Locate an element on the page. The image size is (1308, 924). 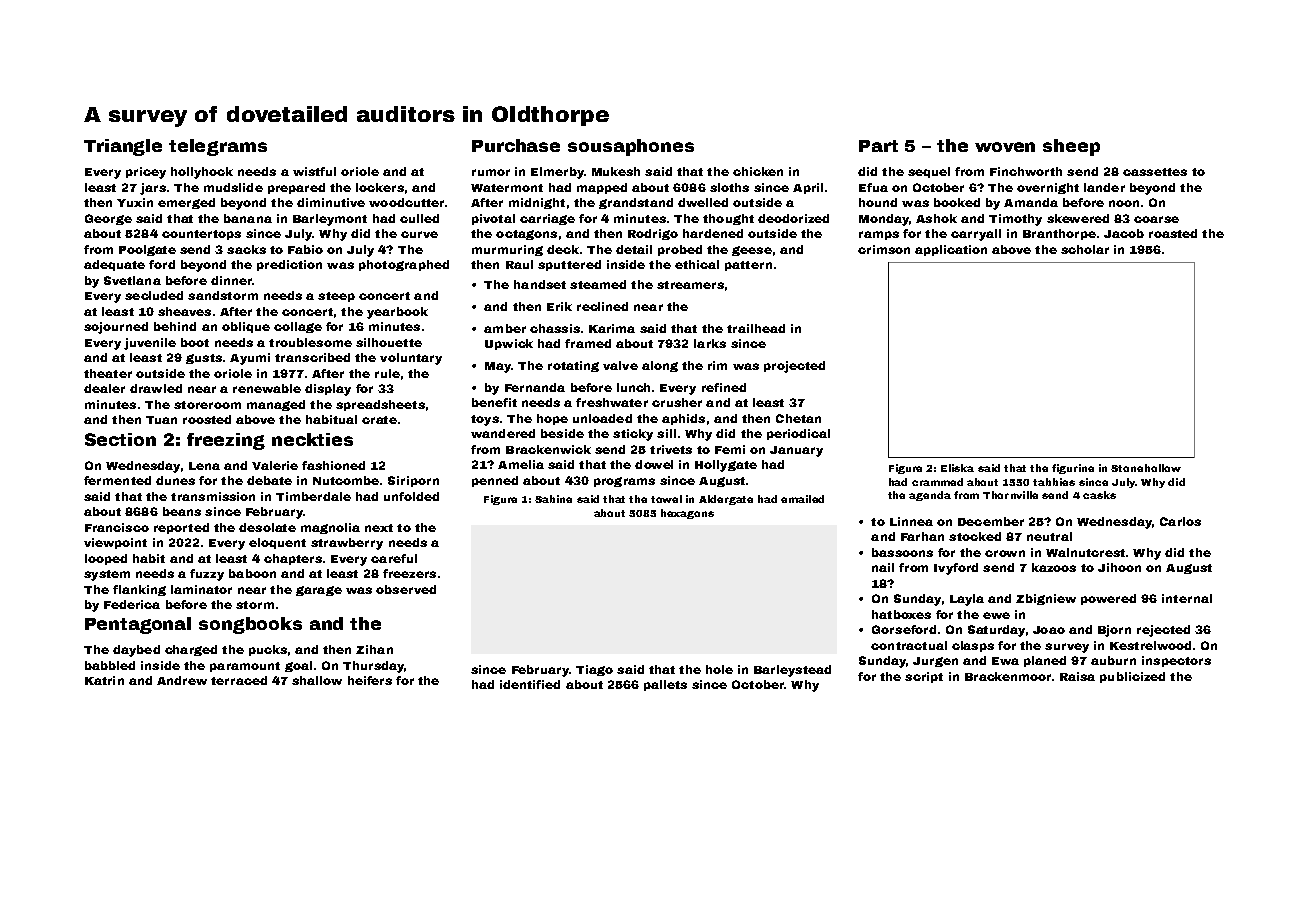
heifers is located at coordinates (370, 680).
